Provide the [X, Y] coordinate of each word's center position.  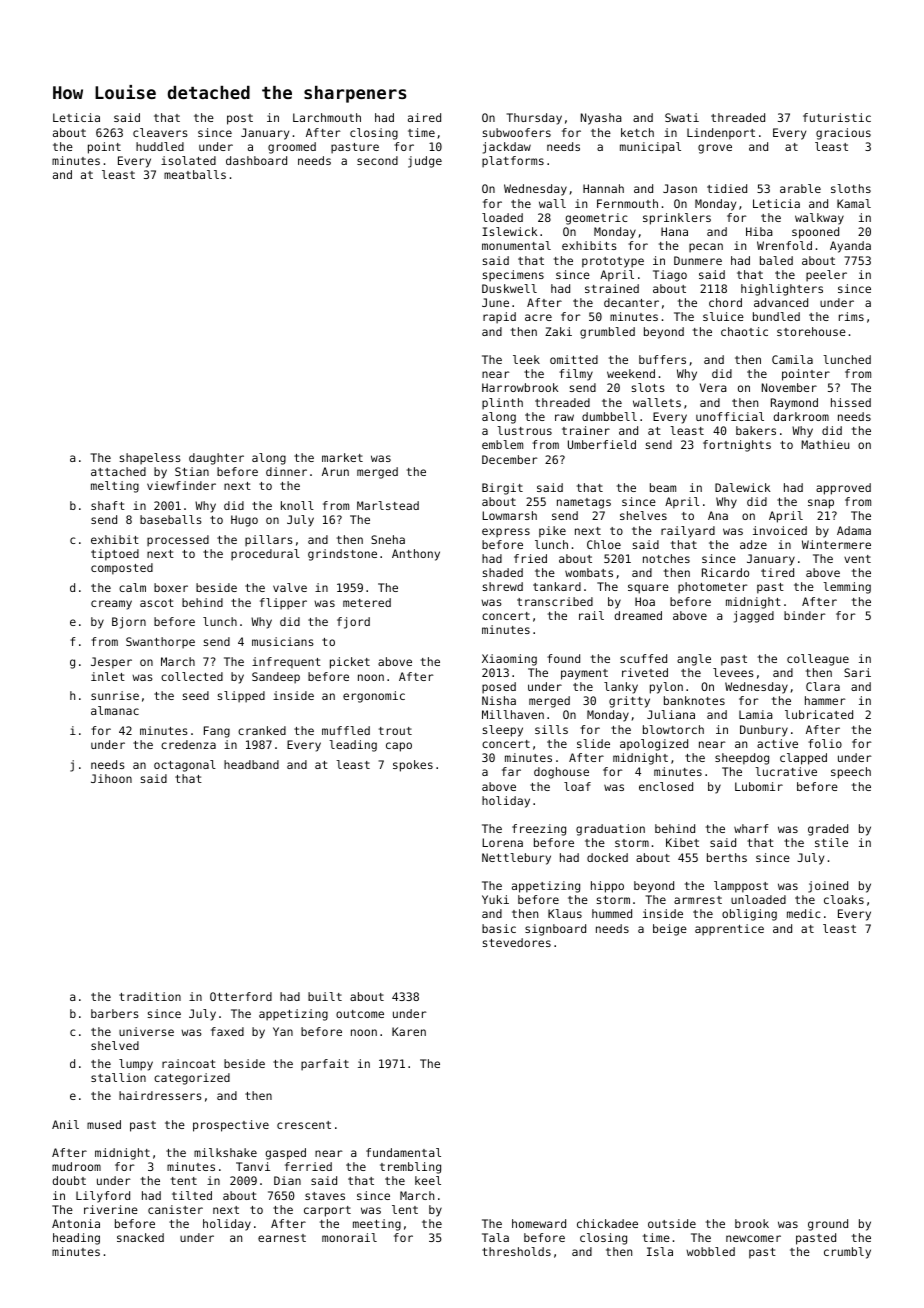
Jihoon [111, 778]
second [377, 160]
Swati [682, 117]
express [506, 533]
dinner [286, 471]
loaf [577, 786]
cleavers [160, 132]
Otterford [241, 996]
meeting [377, 1225]
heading [76, 1239]
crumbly [847, 1253]
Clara [823, 686]
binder [805, 615]
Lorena [502, 842]
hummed [612, 913]
